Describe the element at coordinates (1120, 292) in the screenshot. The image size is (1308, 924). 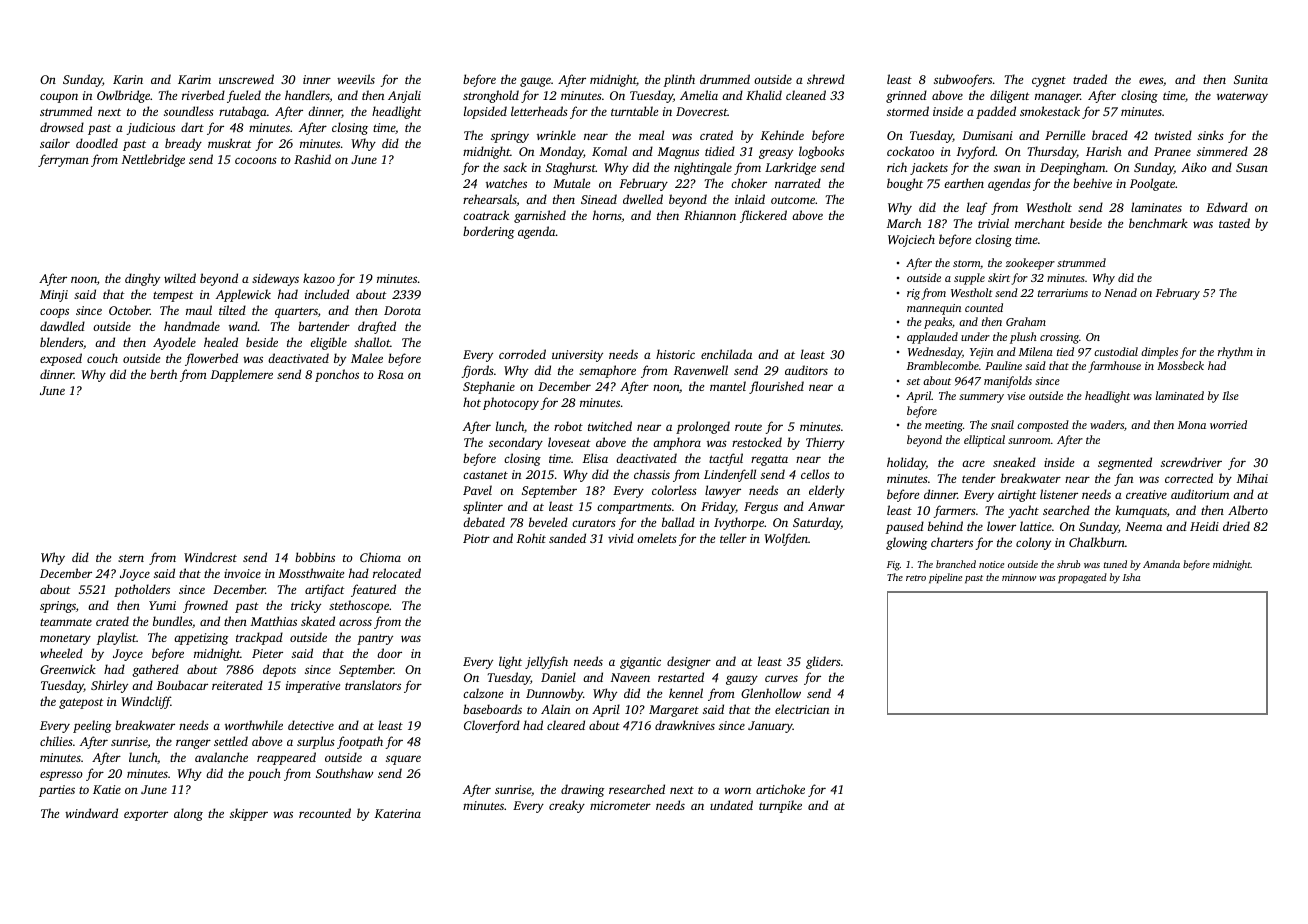
I see `Nenad` at that location.
